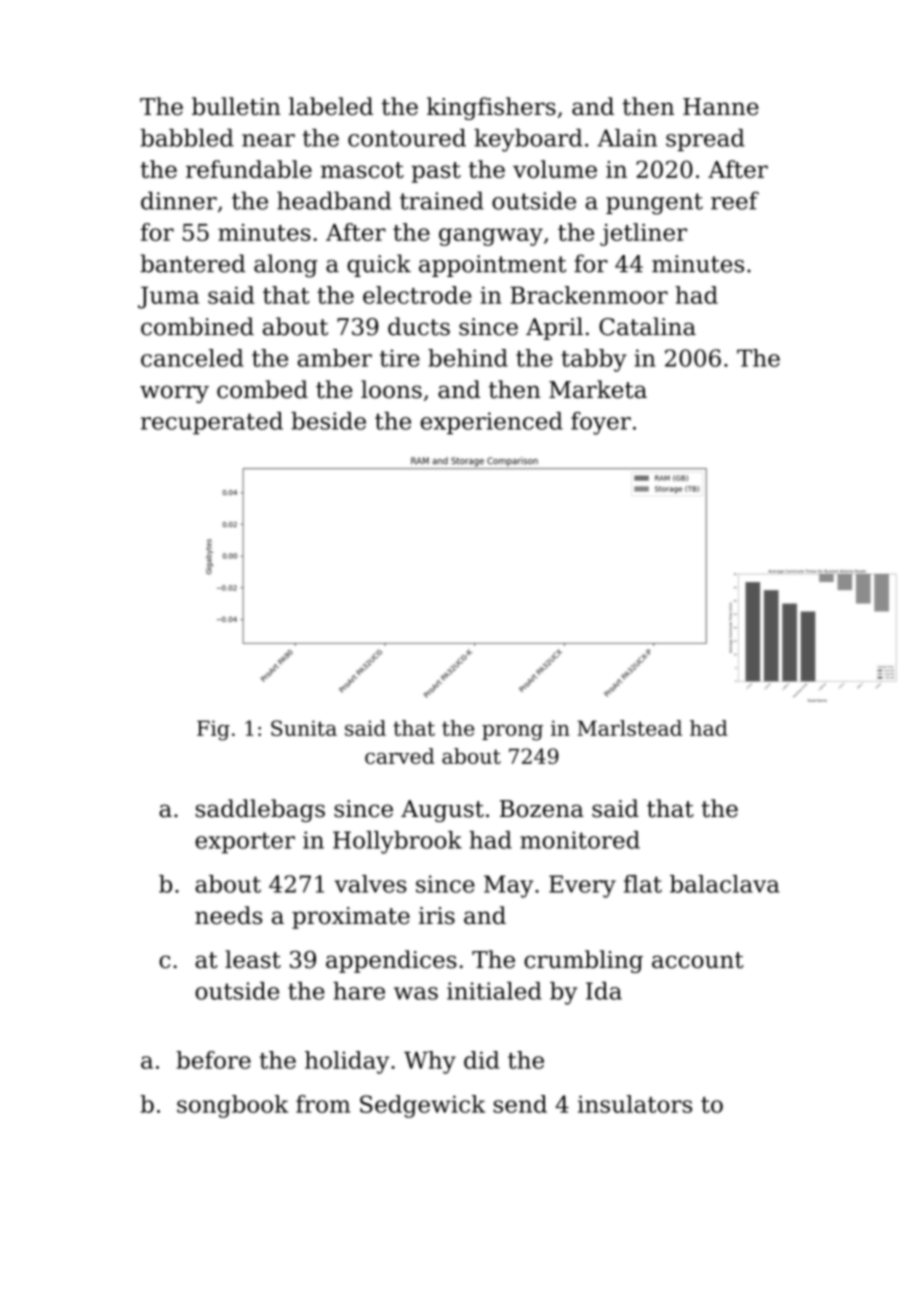 Image resolution: width=924 pixels, height=1311 pixels. Describe the element at coordinates (391, 389) in the screenshot. I see `loons` at that location.
